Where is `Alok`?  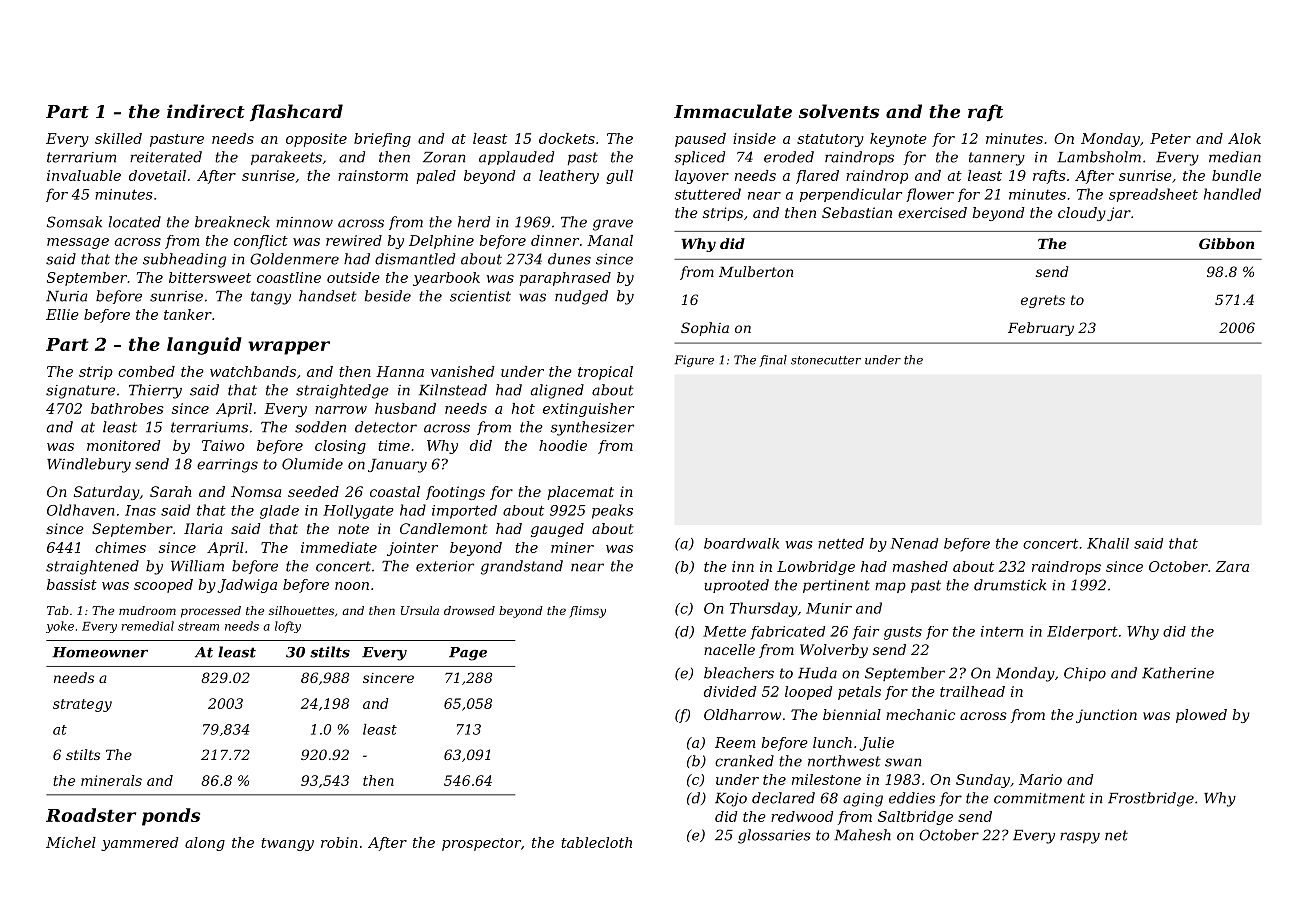 Alok is located at coordinates (1244, 138).
